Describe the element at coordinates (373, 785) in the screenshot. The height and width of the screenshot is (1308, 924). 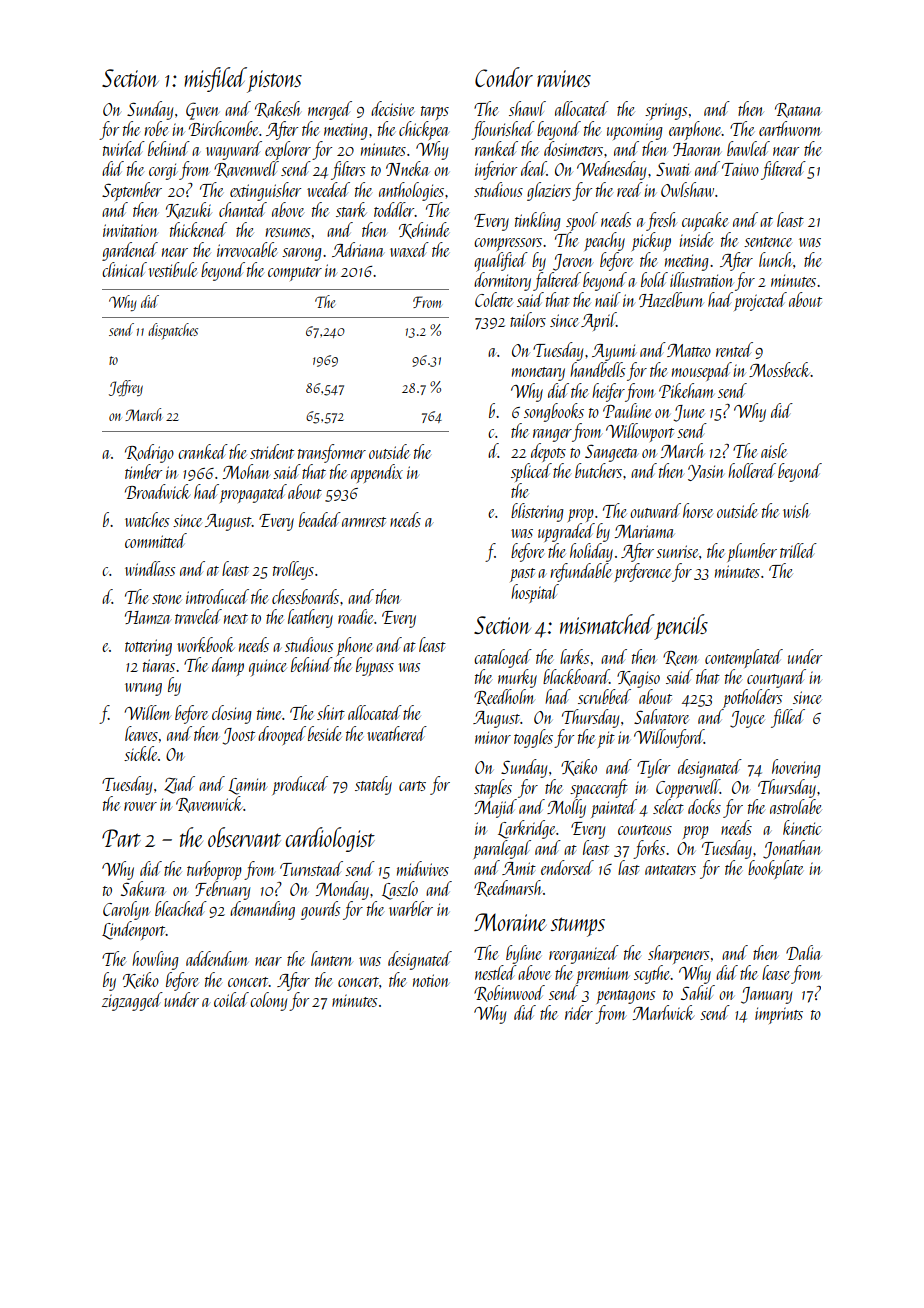
I see `stately` at that location.
